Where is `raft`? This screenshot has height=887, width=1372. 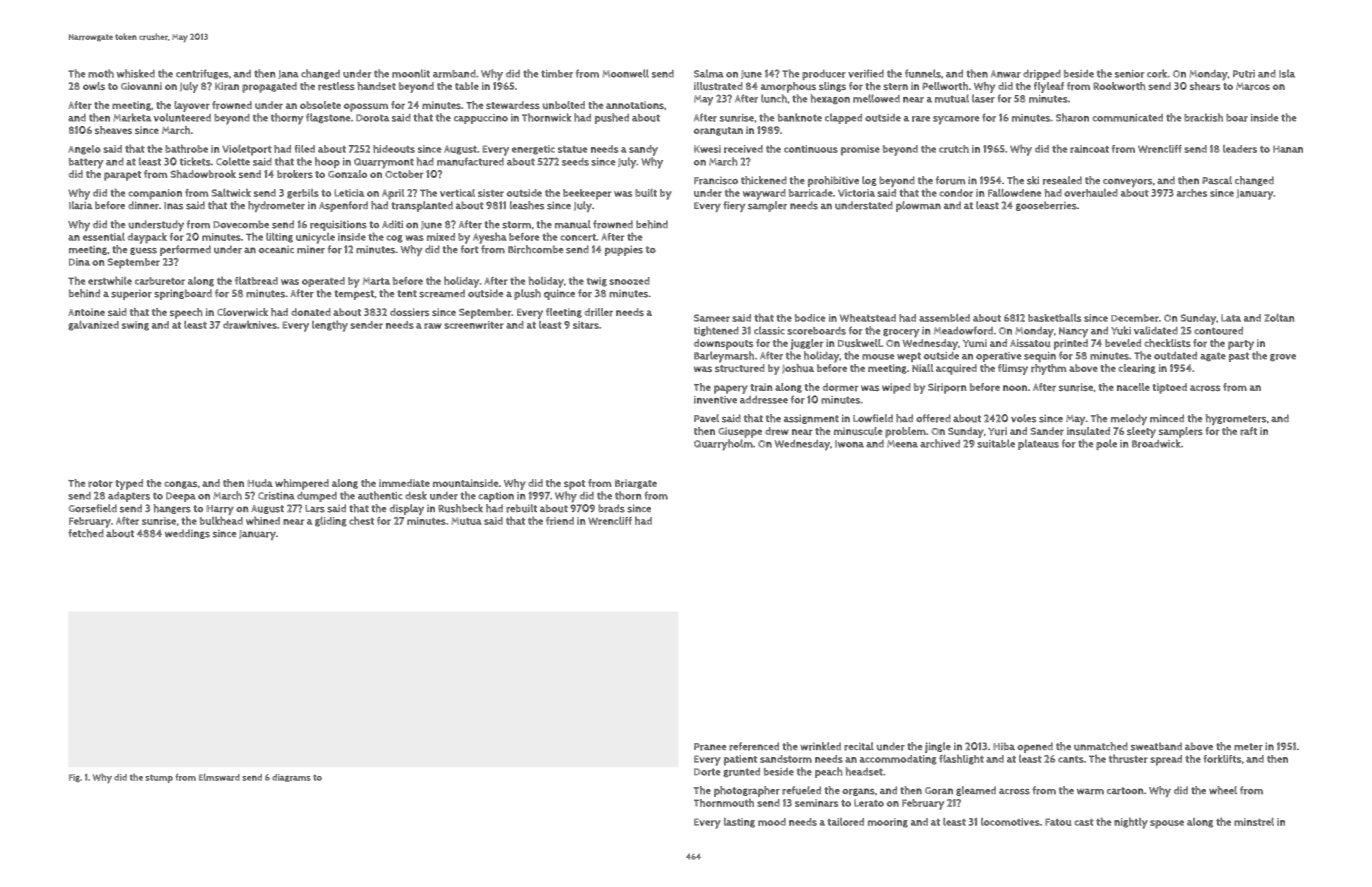 raft is located at coordinates (1248, 431).
